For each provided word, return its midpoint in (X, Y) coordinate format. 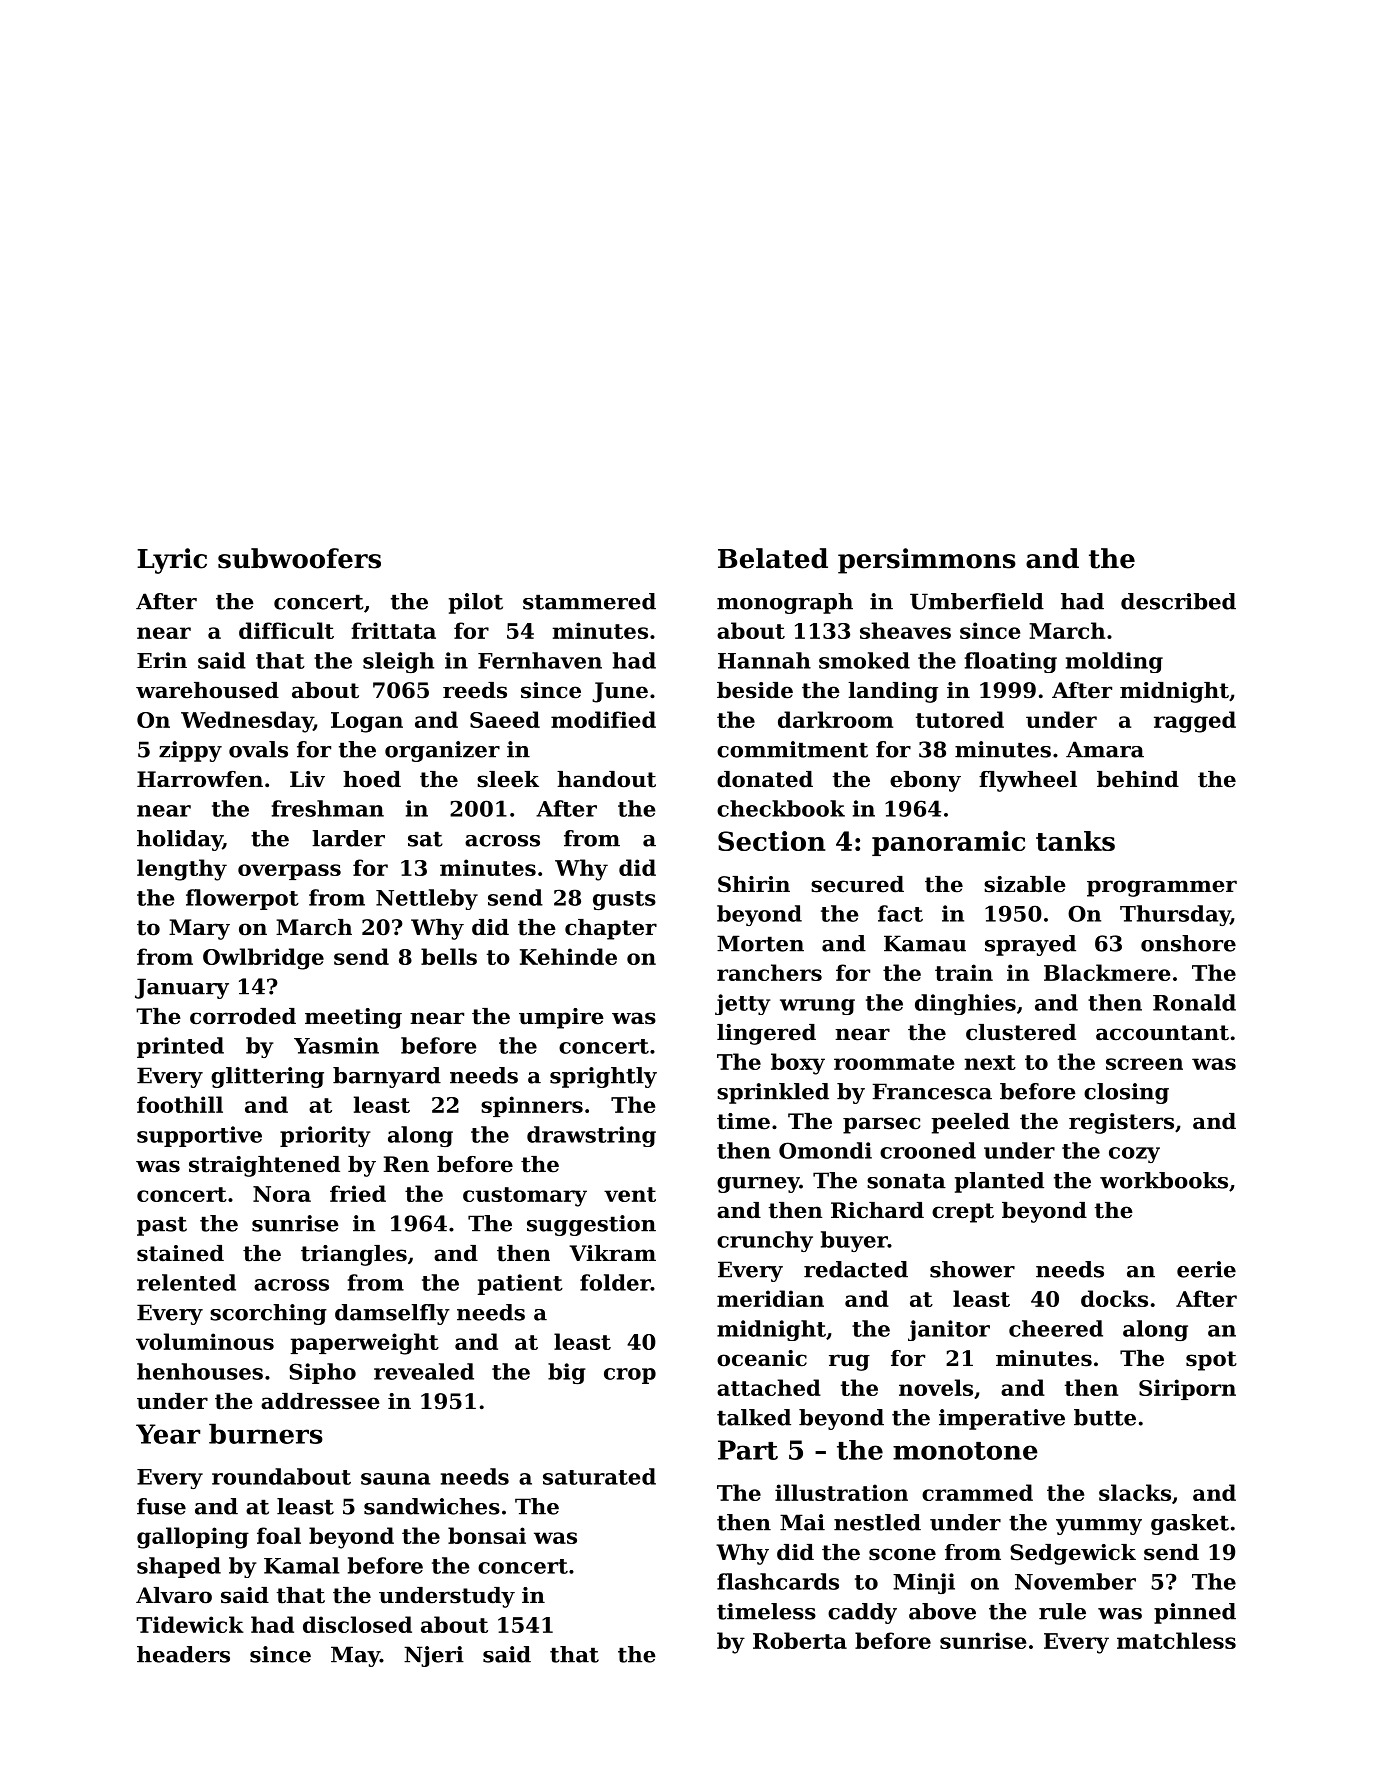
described (1178, 601)
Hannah (764, 660)
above (942, 1611)
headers (183, 1654)
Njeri (434, 1656)
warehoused (207, 690)
